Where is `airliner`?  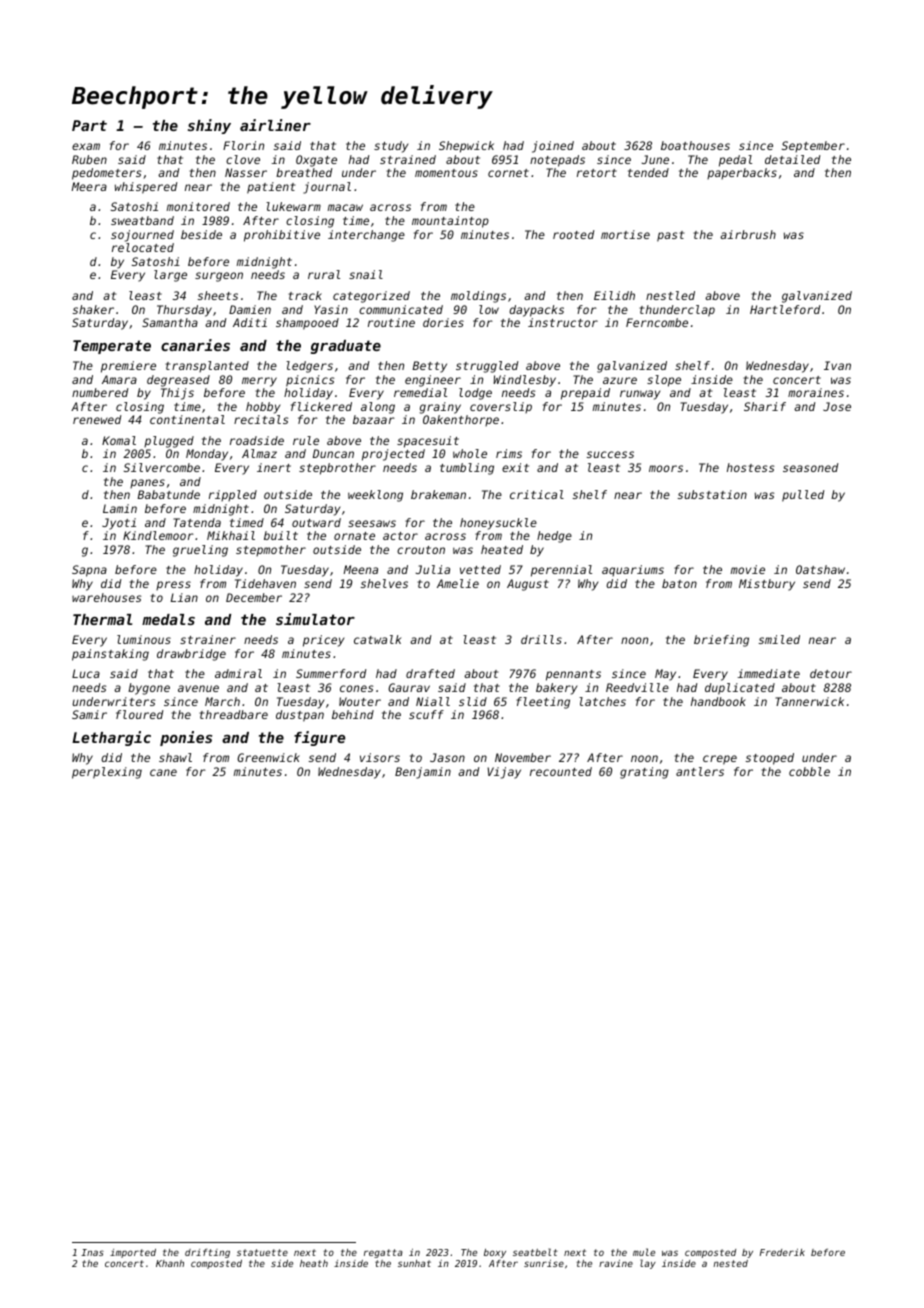 airliner is located at coordinates (275, 125).
